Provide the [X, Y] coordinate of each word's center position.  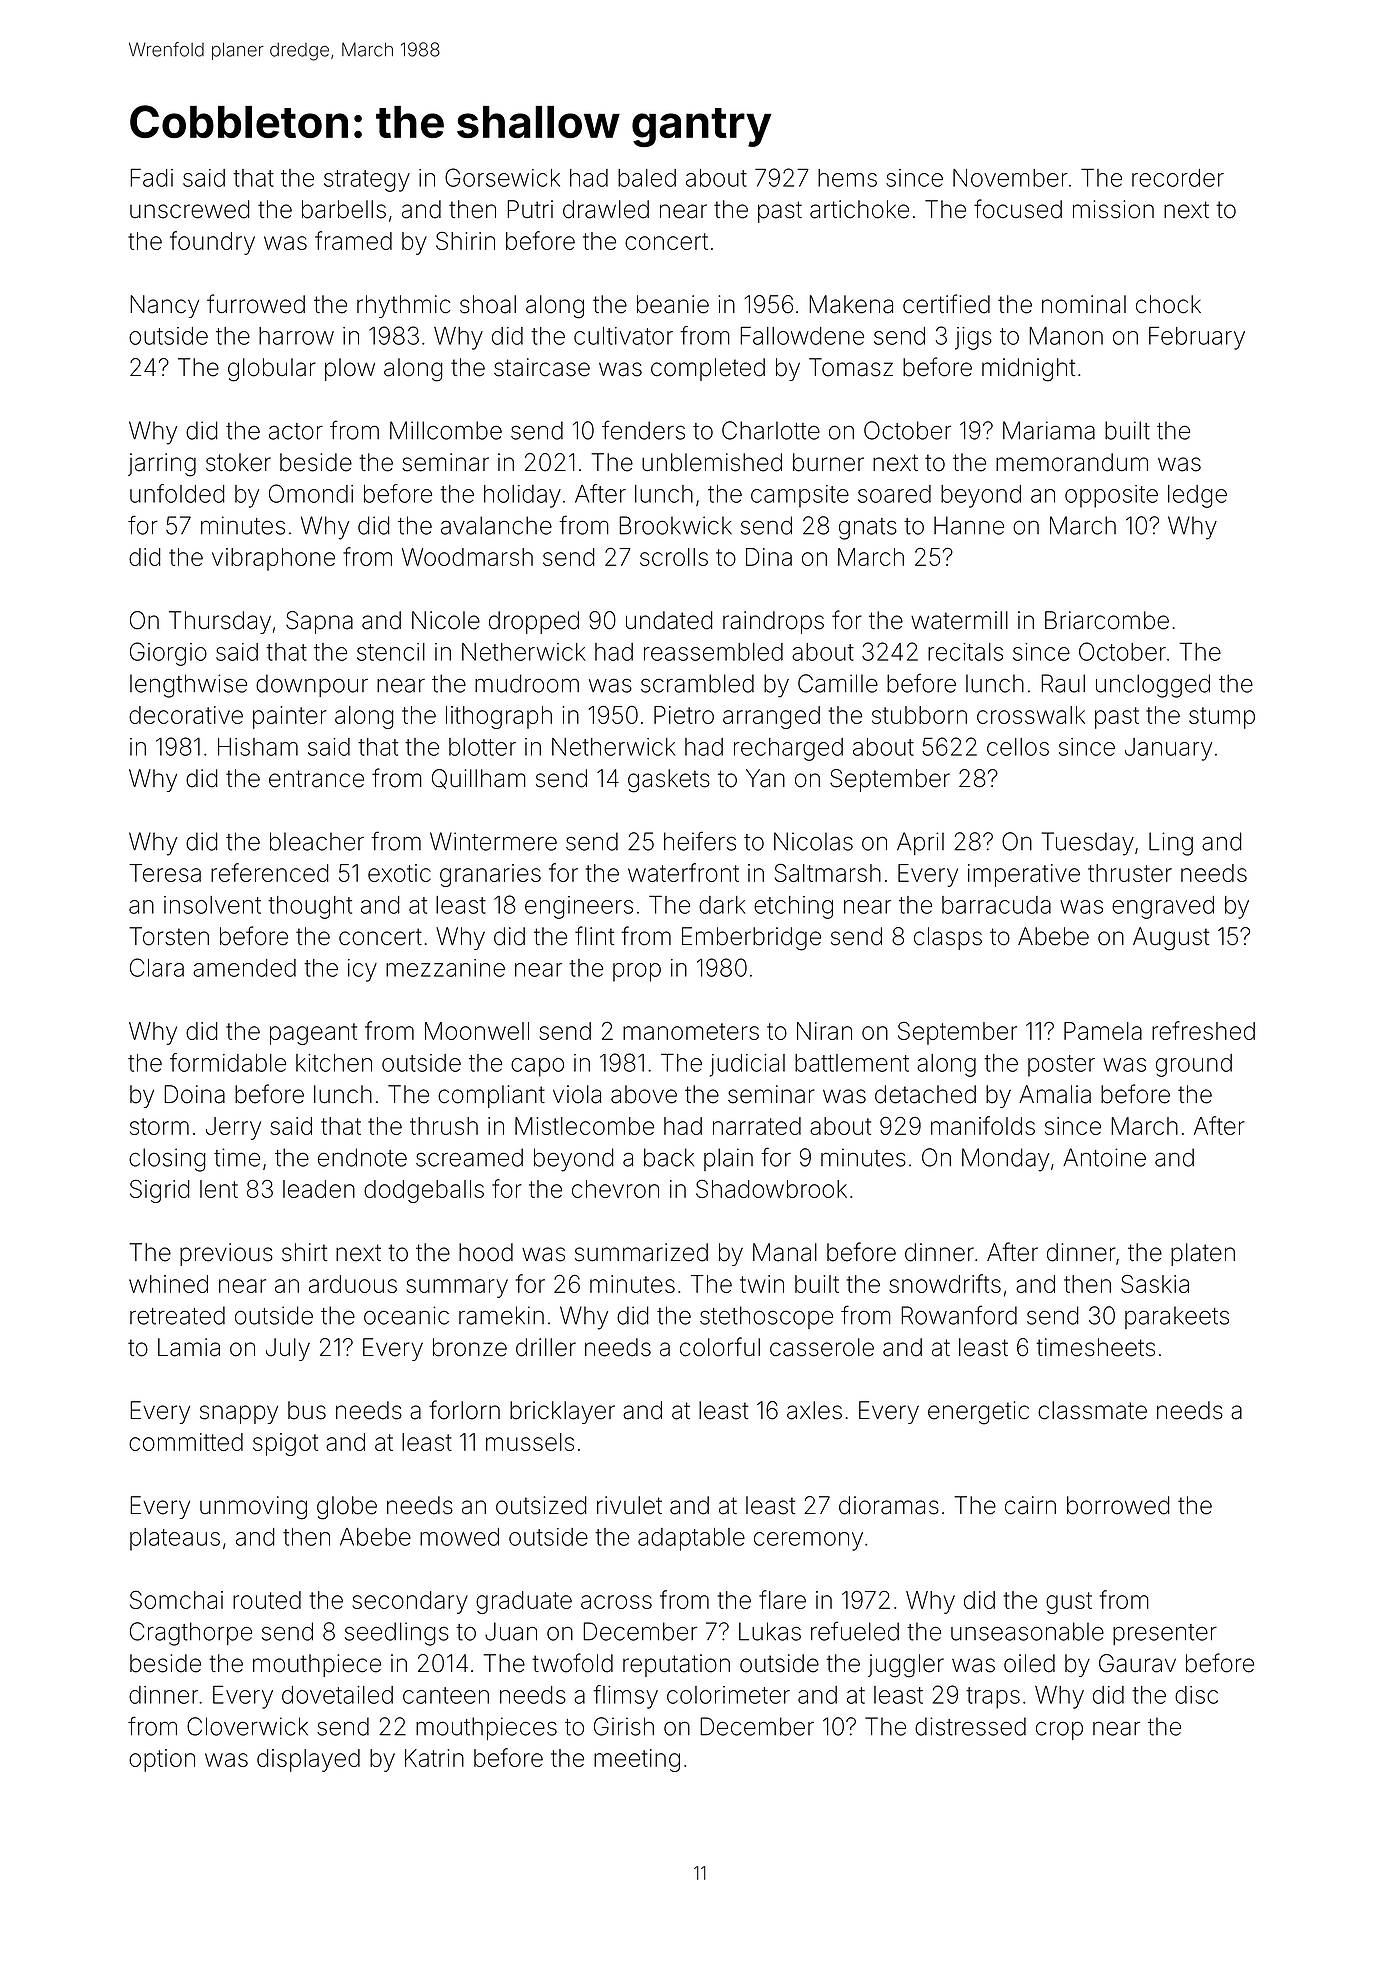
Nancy [164, 306]
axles [814, 1410]
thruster [1130, 873]
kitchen [334, 1063]
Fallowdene [802, 335]
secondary [410, 1602]
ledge [1197, 496]
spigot [285, 1444]
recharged [788, 749]
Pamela [1103, 1031]
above [644, 1094]
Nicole [446, 620]
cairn [1030, 1505]
